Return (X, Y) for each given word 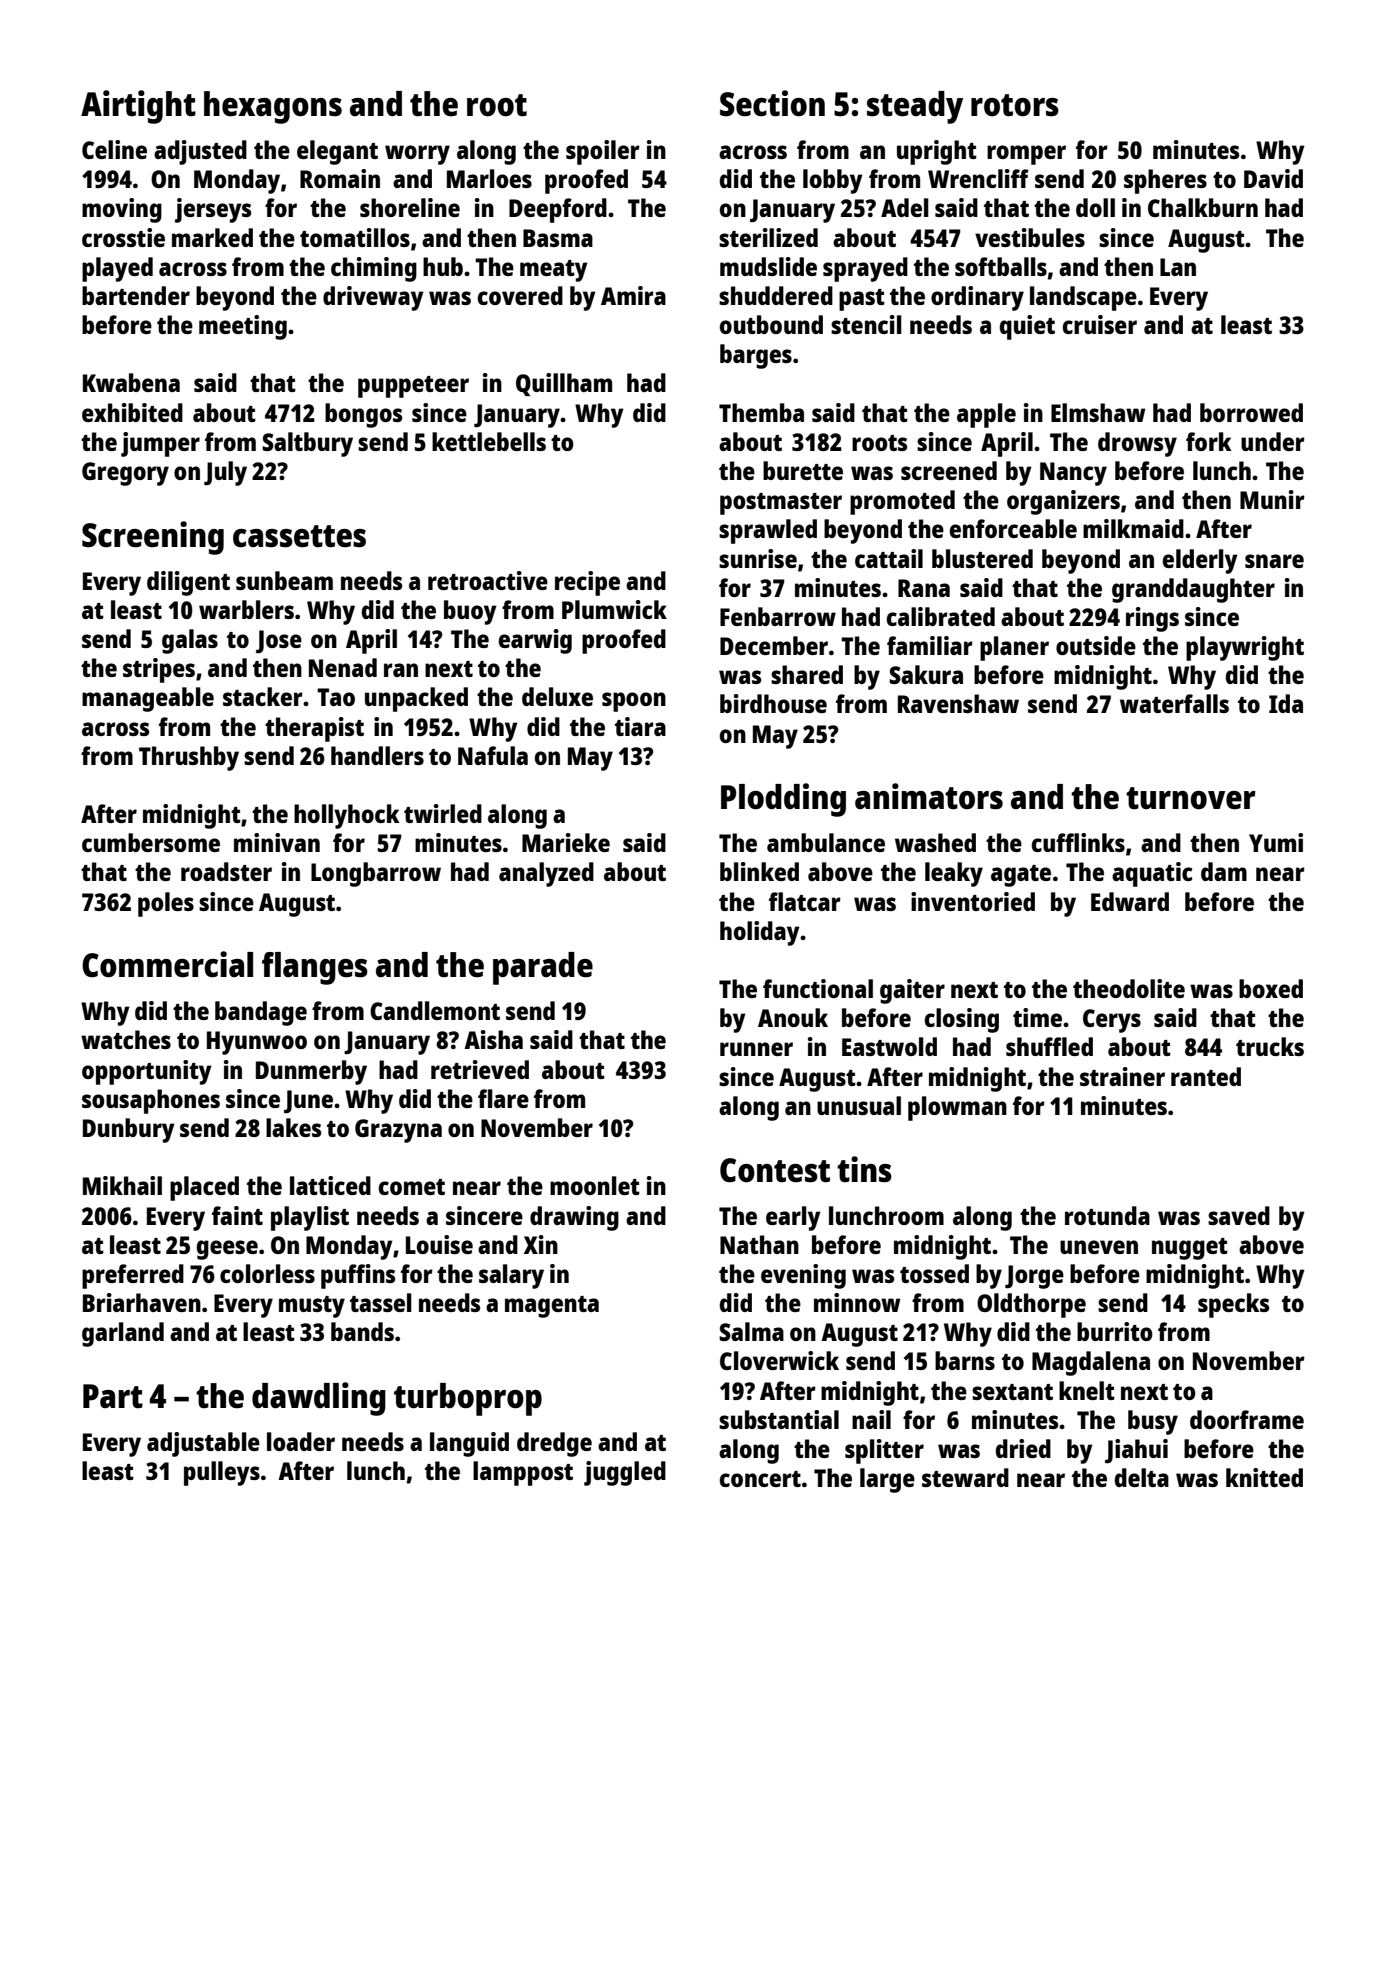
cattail (889, 558)
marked (212, 237)
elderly (1200, 561)
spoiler (603, 152)
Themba (761, 412)
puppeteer (413, 387)
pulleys (222, 1473)
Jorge (1034, 1277)
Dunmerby (311, 1072)
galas (190, 641)
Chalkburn (1203, 207)
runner (756, 1049)
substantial (779, 1419)
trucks (1270, 1046)
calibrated (941, 616)
